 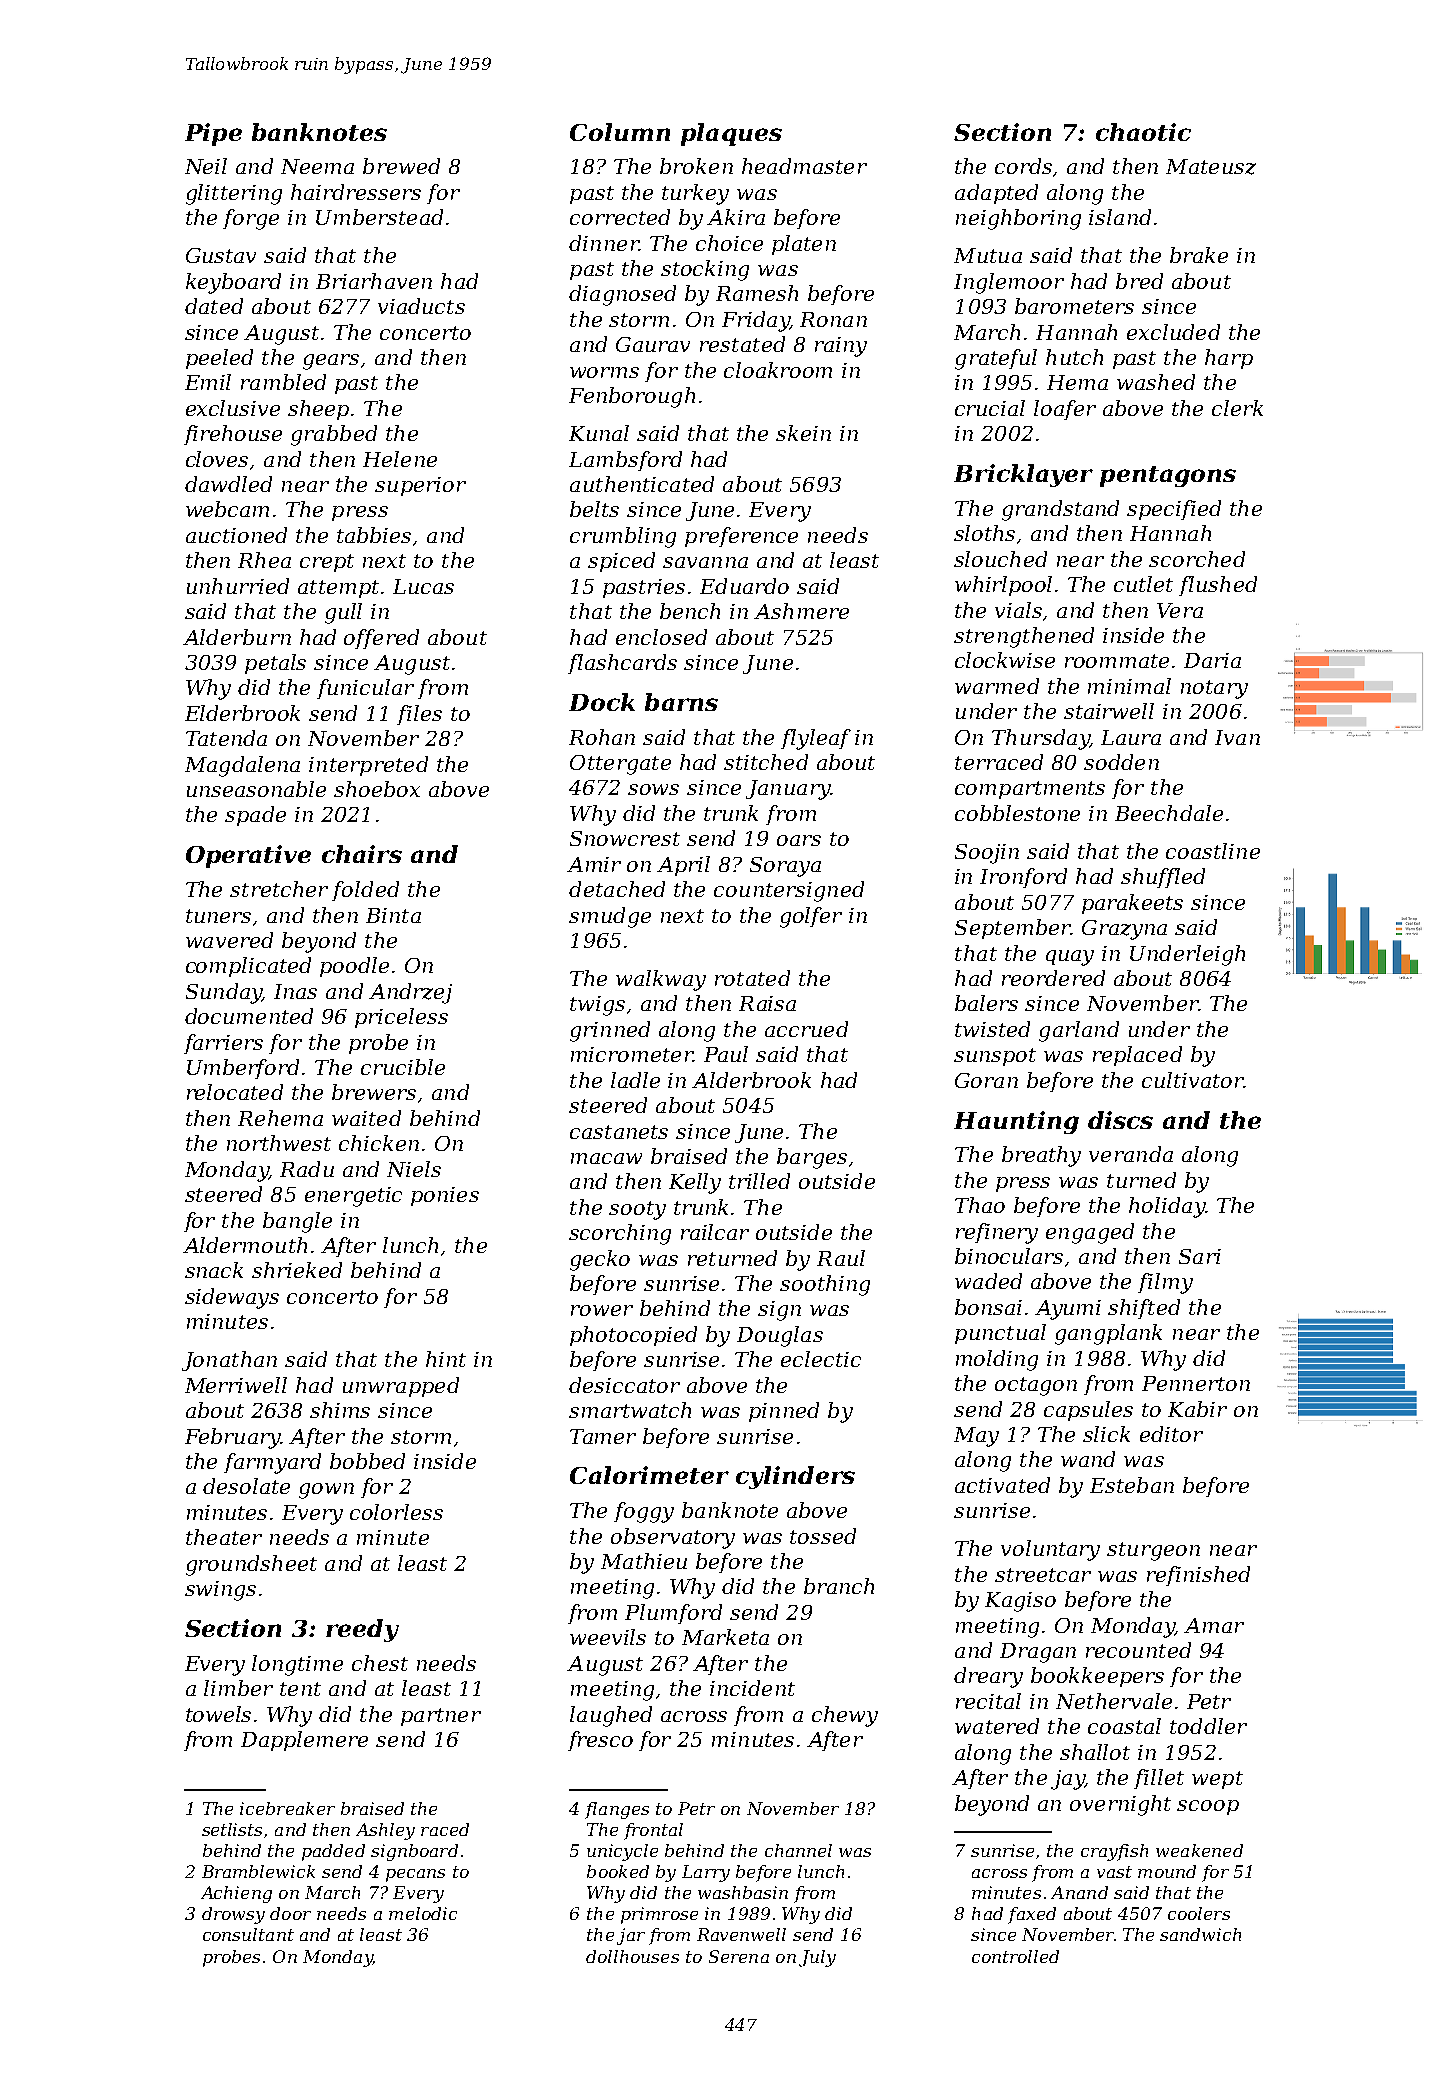 What do you see at coordinates (1143, 132) in the image?
I see `chaotic` at bounding box center [1143, 132].
